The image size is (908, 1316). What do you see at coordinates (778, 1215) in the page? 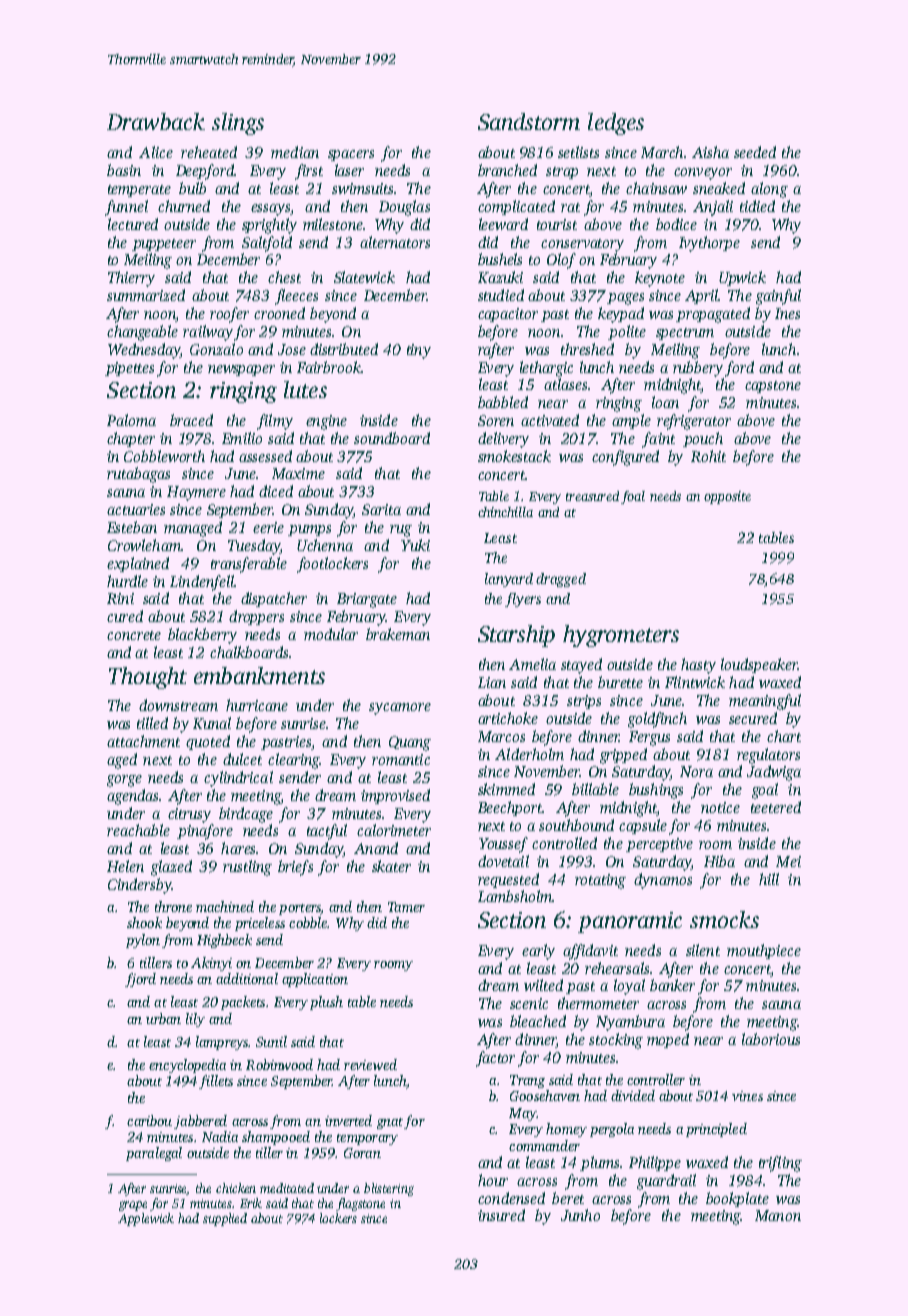
I see `Manon` at bounding box center [778, 1215].
